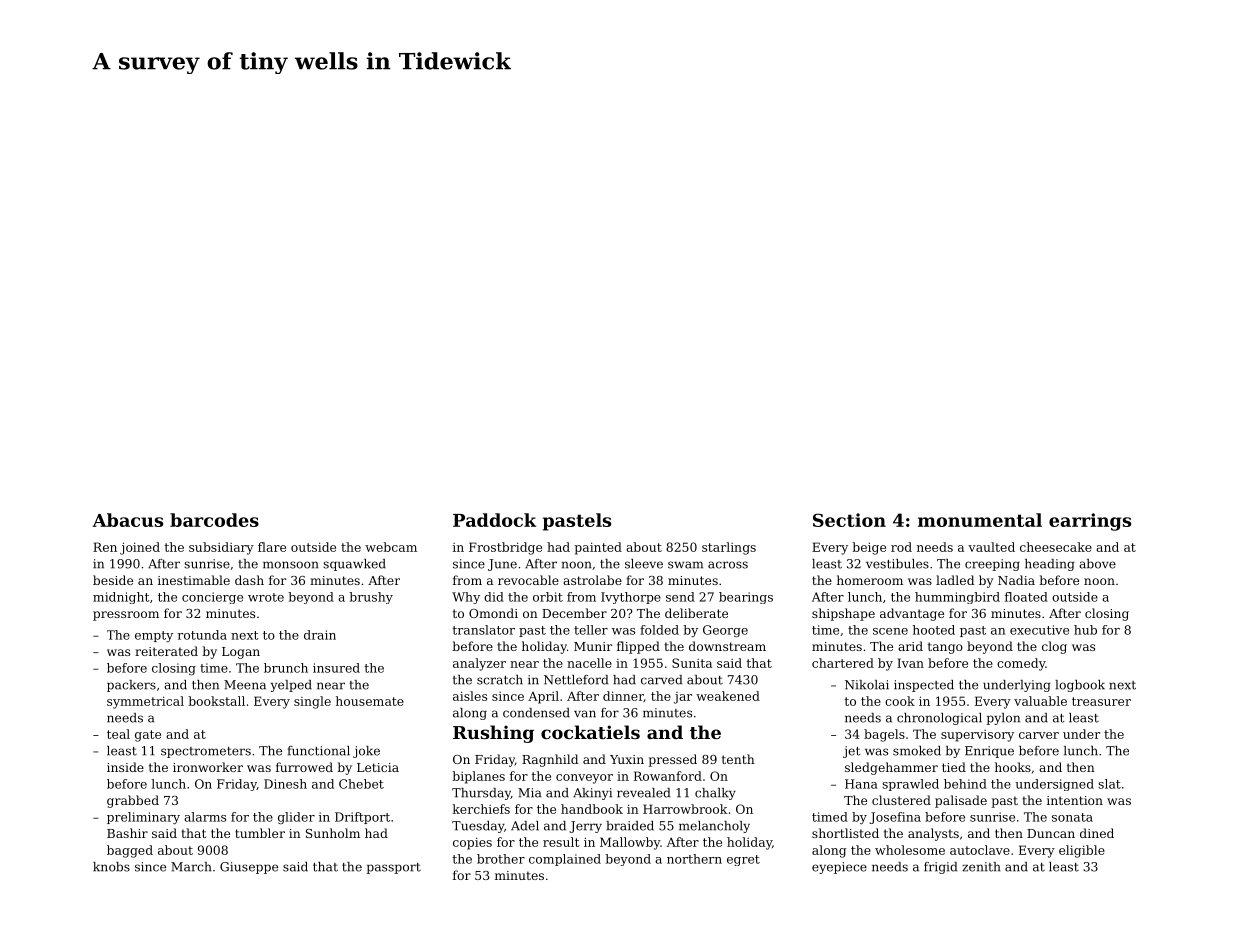  What do you see at coordinates (493, 613) in the page?
I see `Omondi` at bounding box center [493, 613].
